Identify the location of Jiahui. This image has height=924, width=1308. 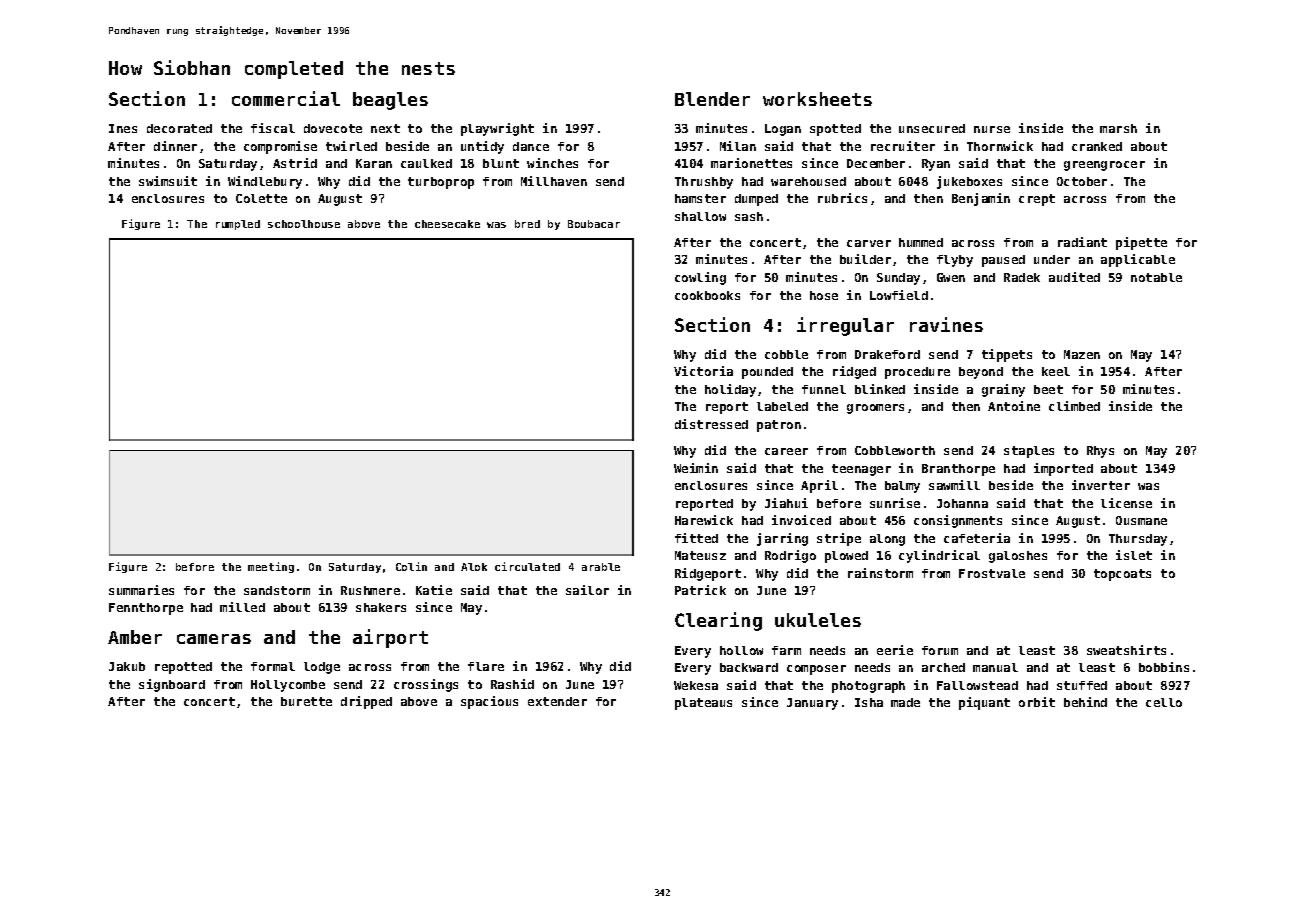
(786, 503).
